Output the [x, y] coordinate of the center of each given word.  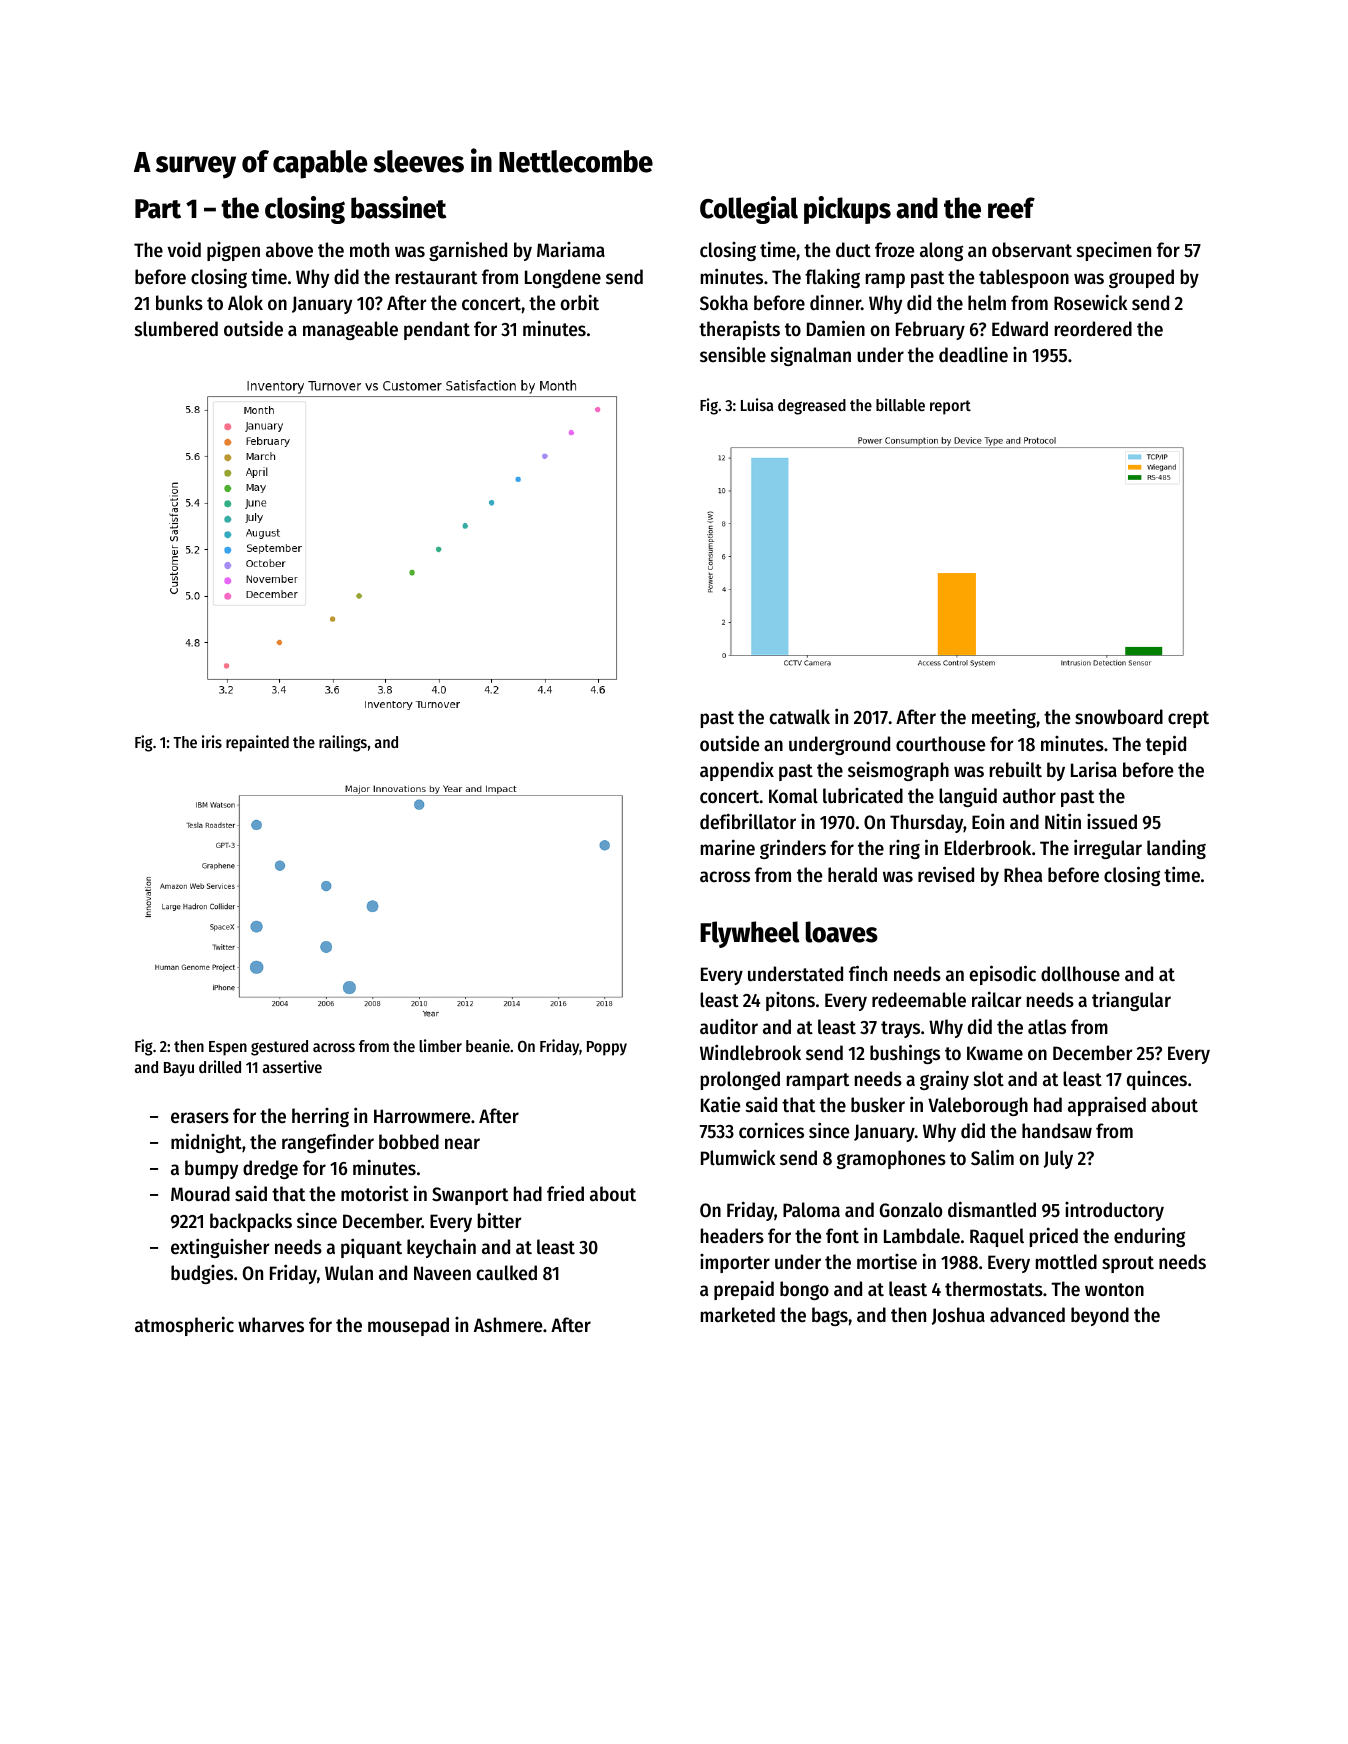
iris [212, 741]
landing [1176, 849]
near [462, 1144]
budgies [202, 1274]
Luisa [757, 404]
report [950, 407]
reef [1011, 208]
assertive [292, 1066]
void [184, 250]
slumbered [176, 329]
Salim [992, 1157]
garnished [468, 251]
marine [728, 847]
